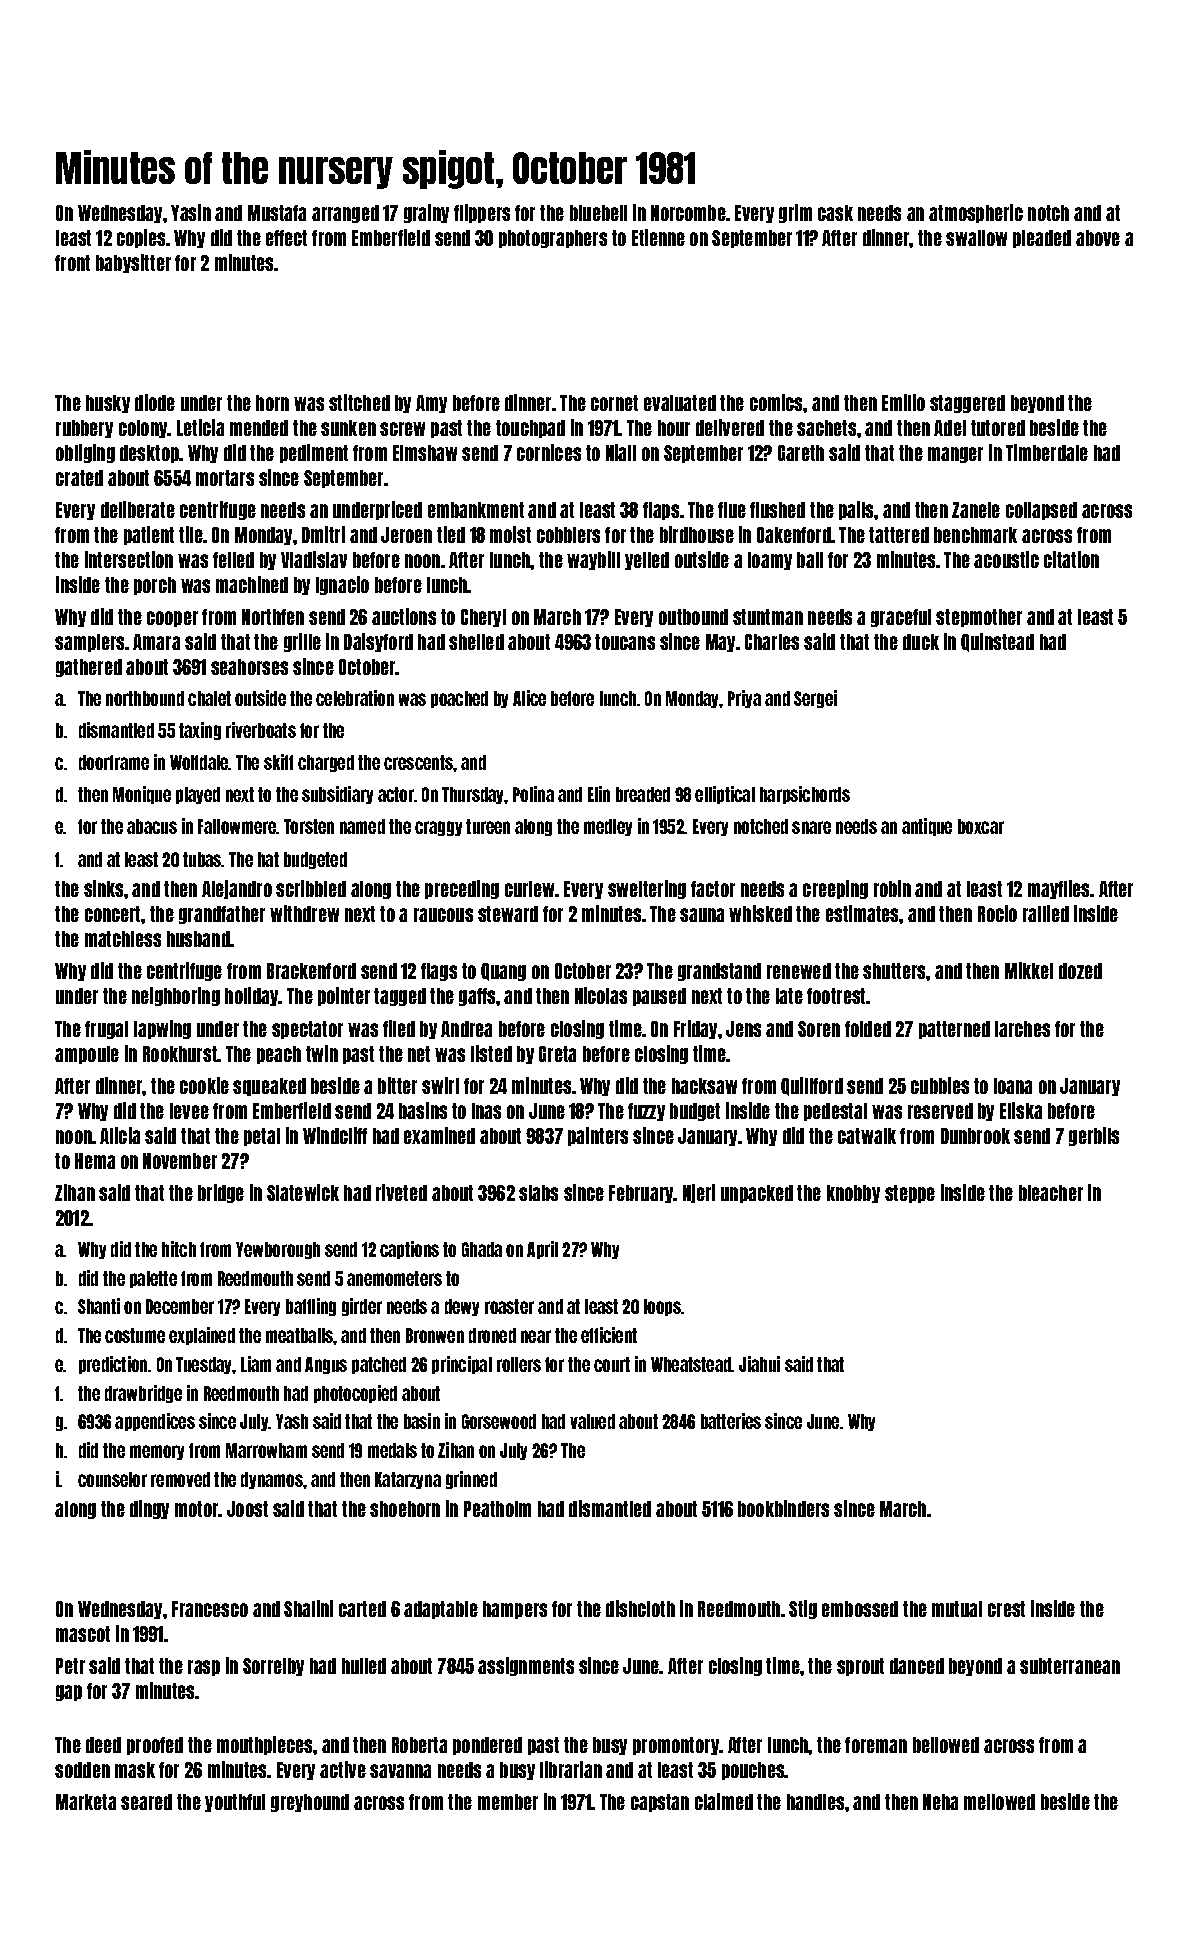 This screenshot has height=1960, width=1190. Describe the element at coordinates (191, 212) in the screenshot. I see `Yasin` at that location.
